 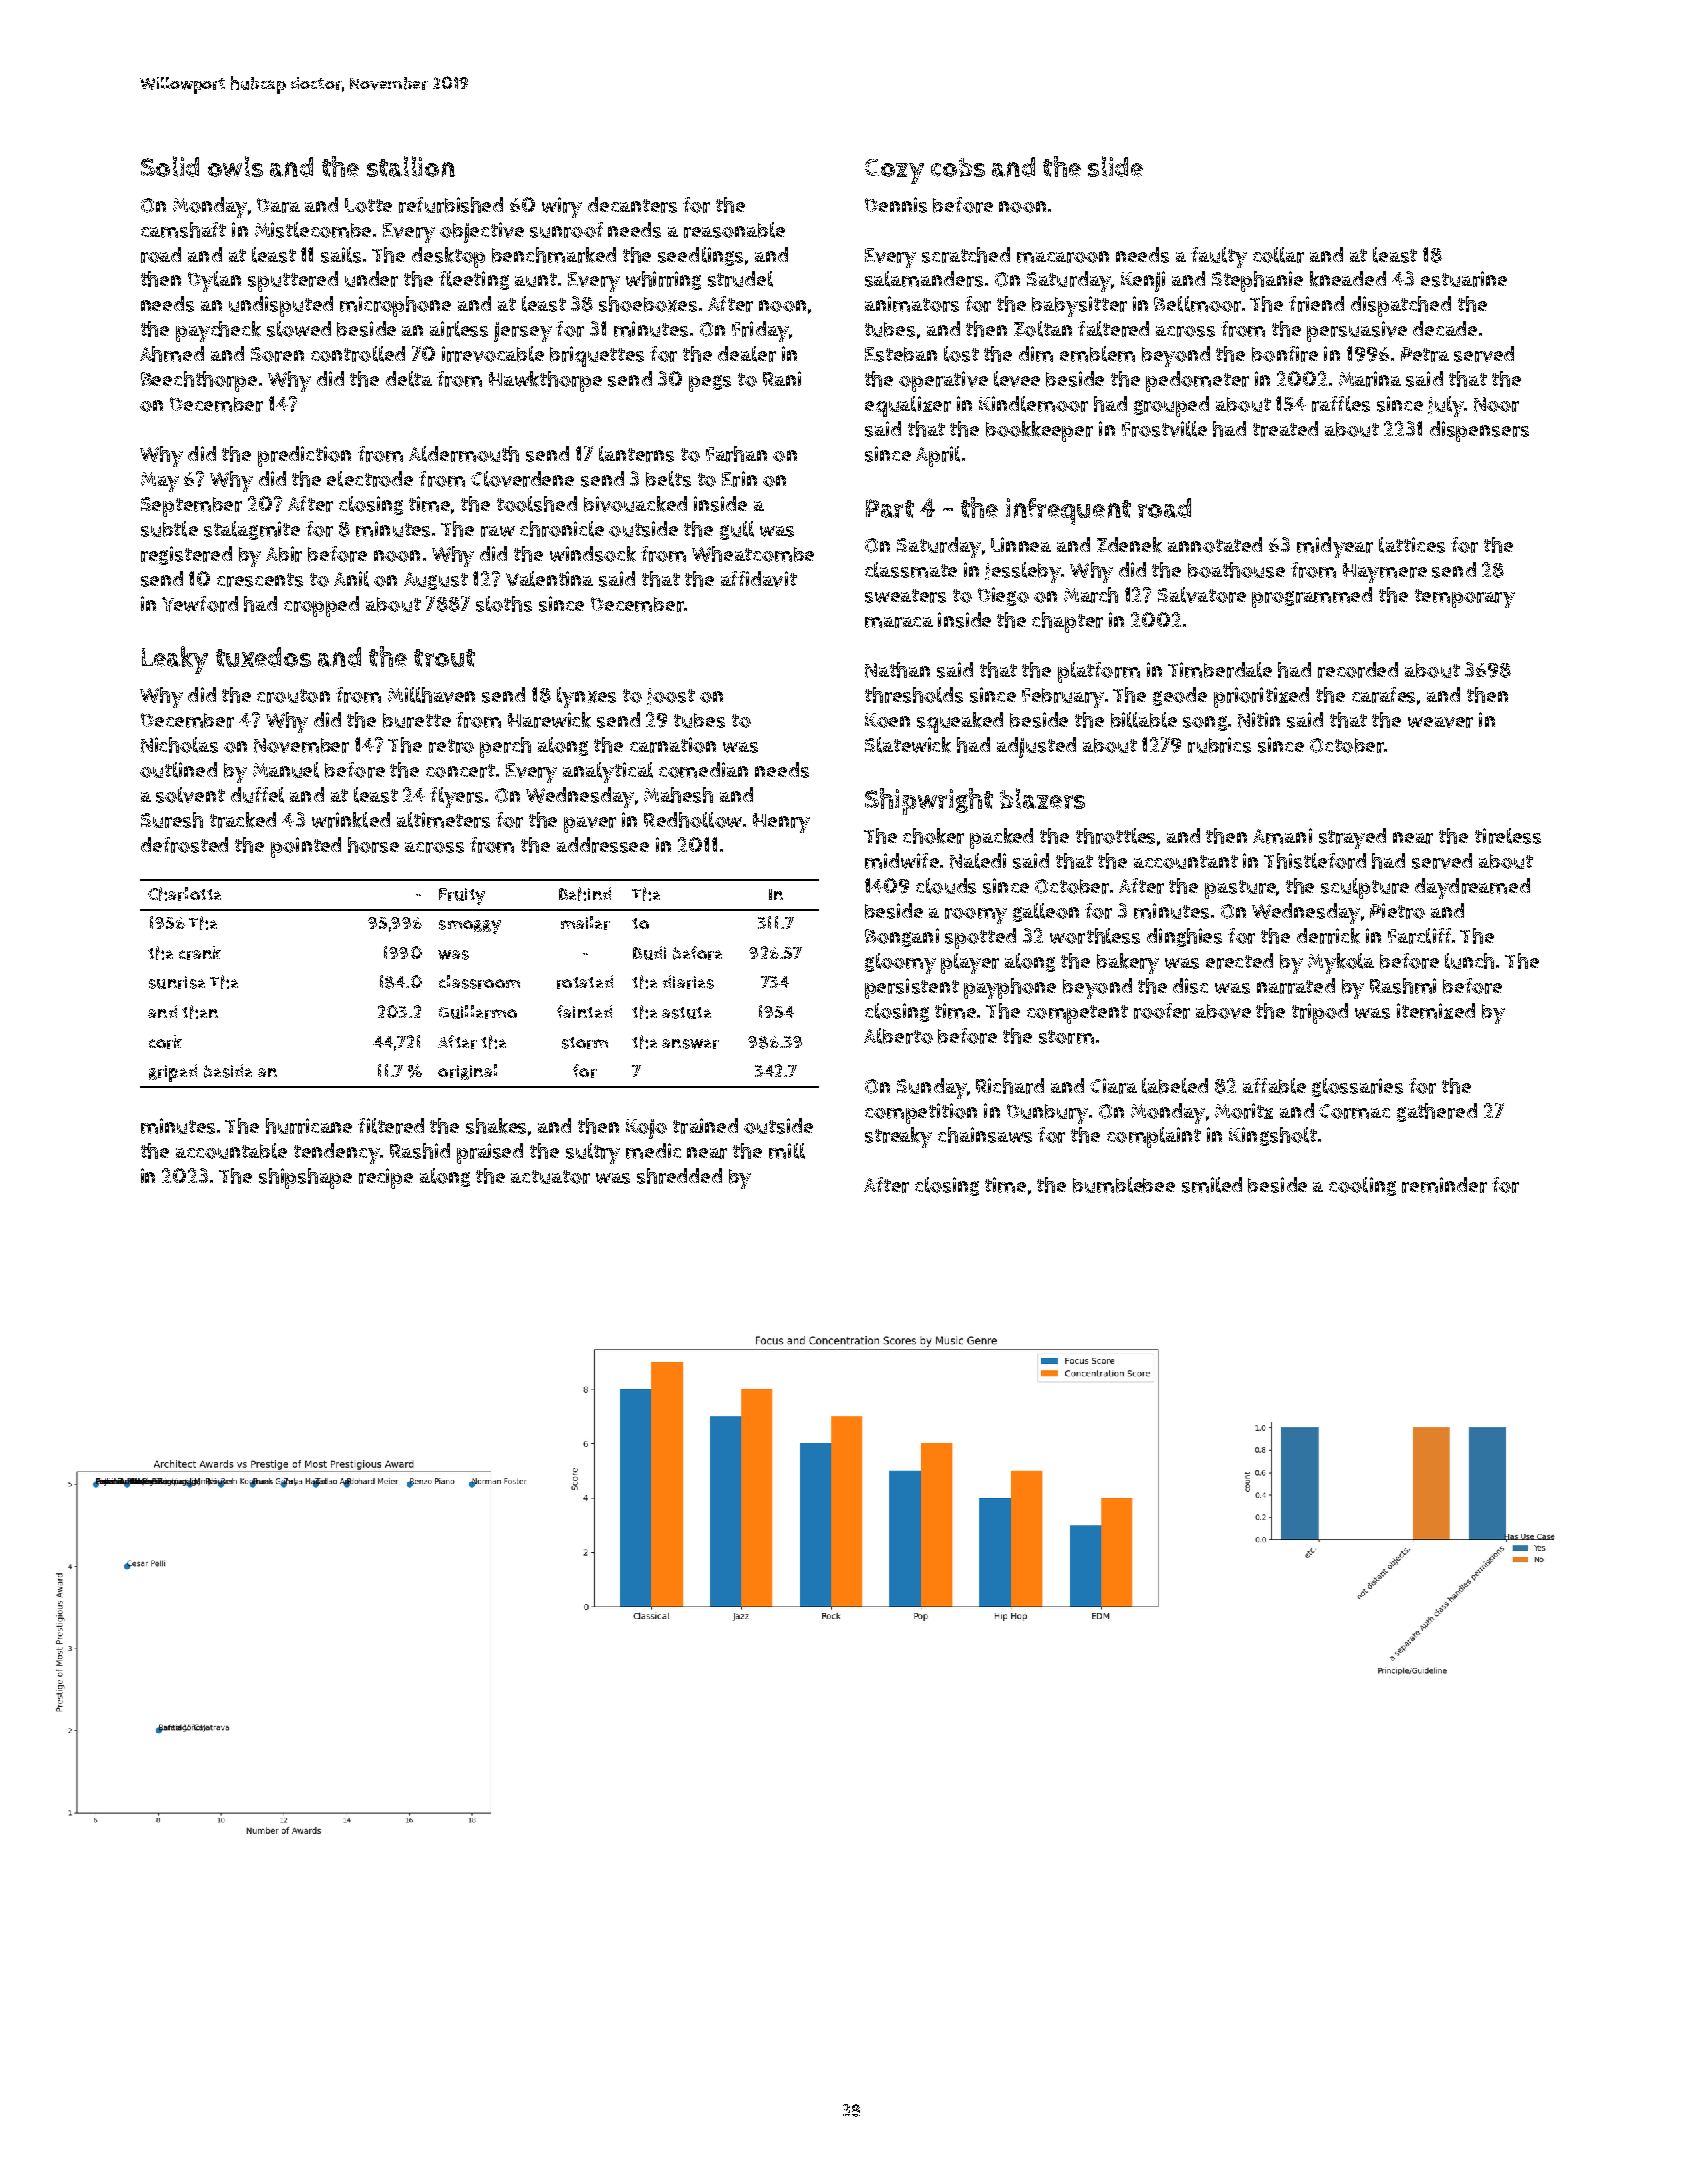 What do you see at coordinates (172, 820) in the screenshot?
I see `Suresh` at bounding box center [172, 820].
